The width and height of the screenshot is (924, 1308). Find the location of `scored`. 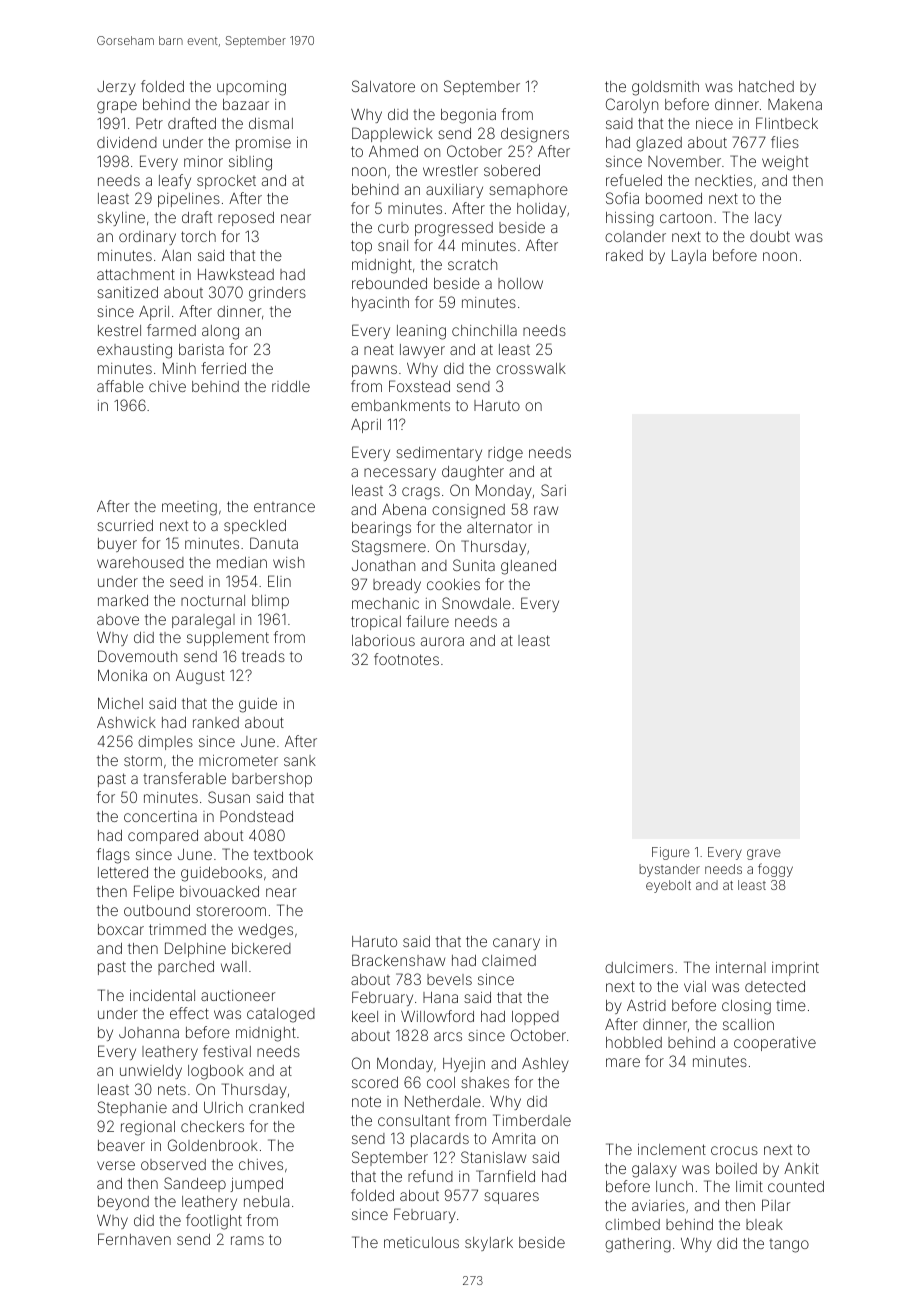

scored is located at coordinates (375, 1082).
